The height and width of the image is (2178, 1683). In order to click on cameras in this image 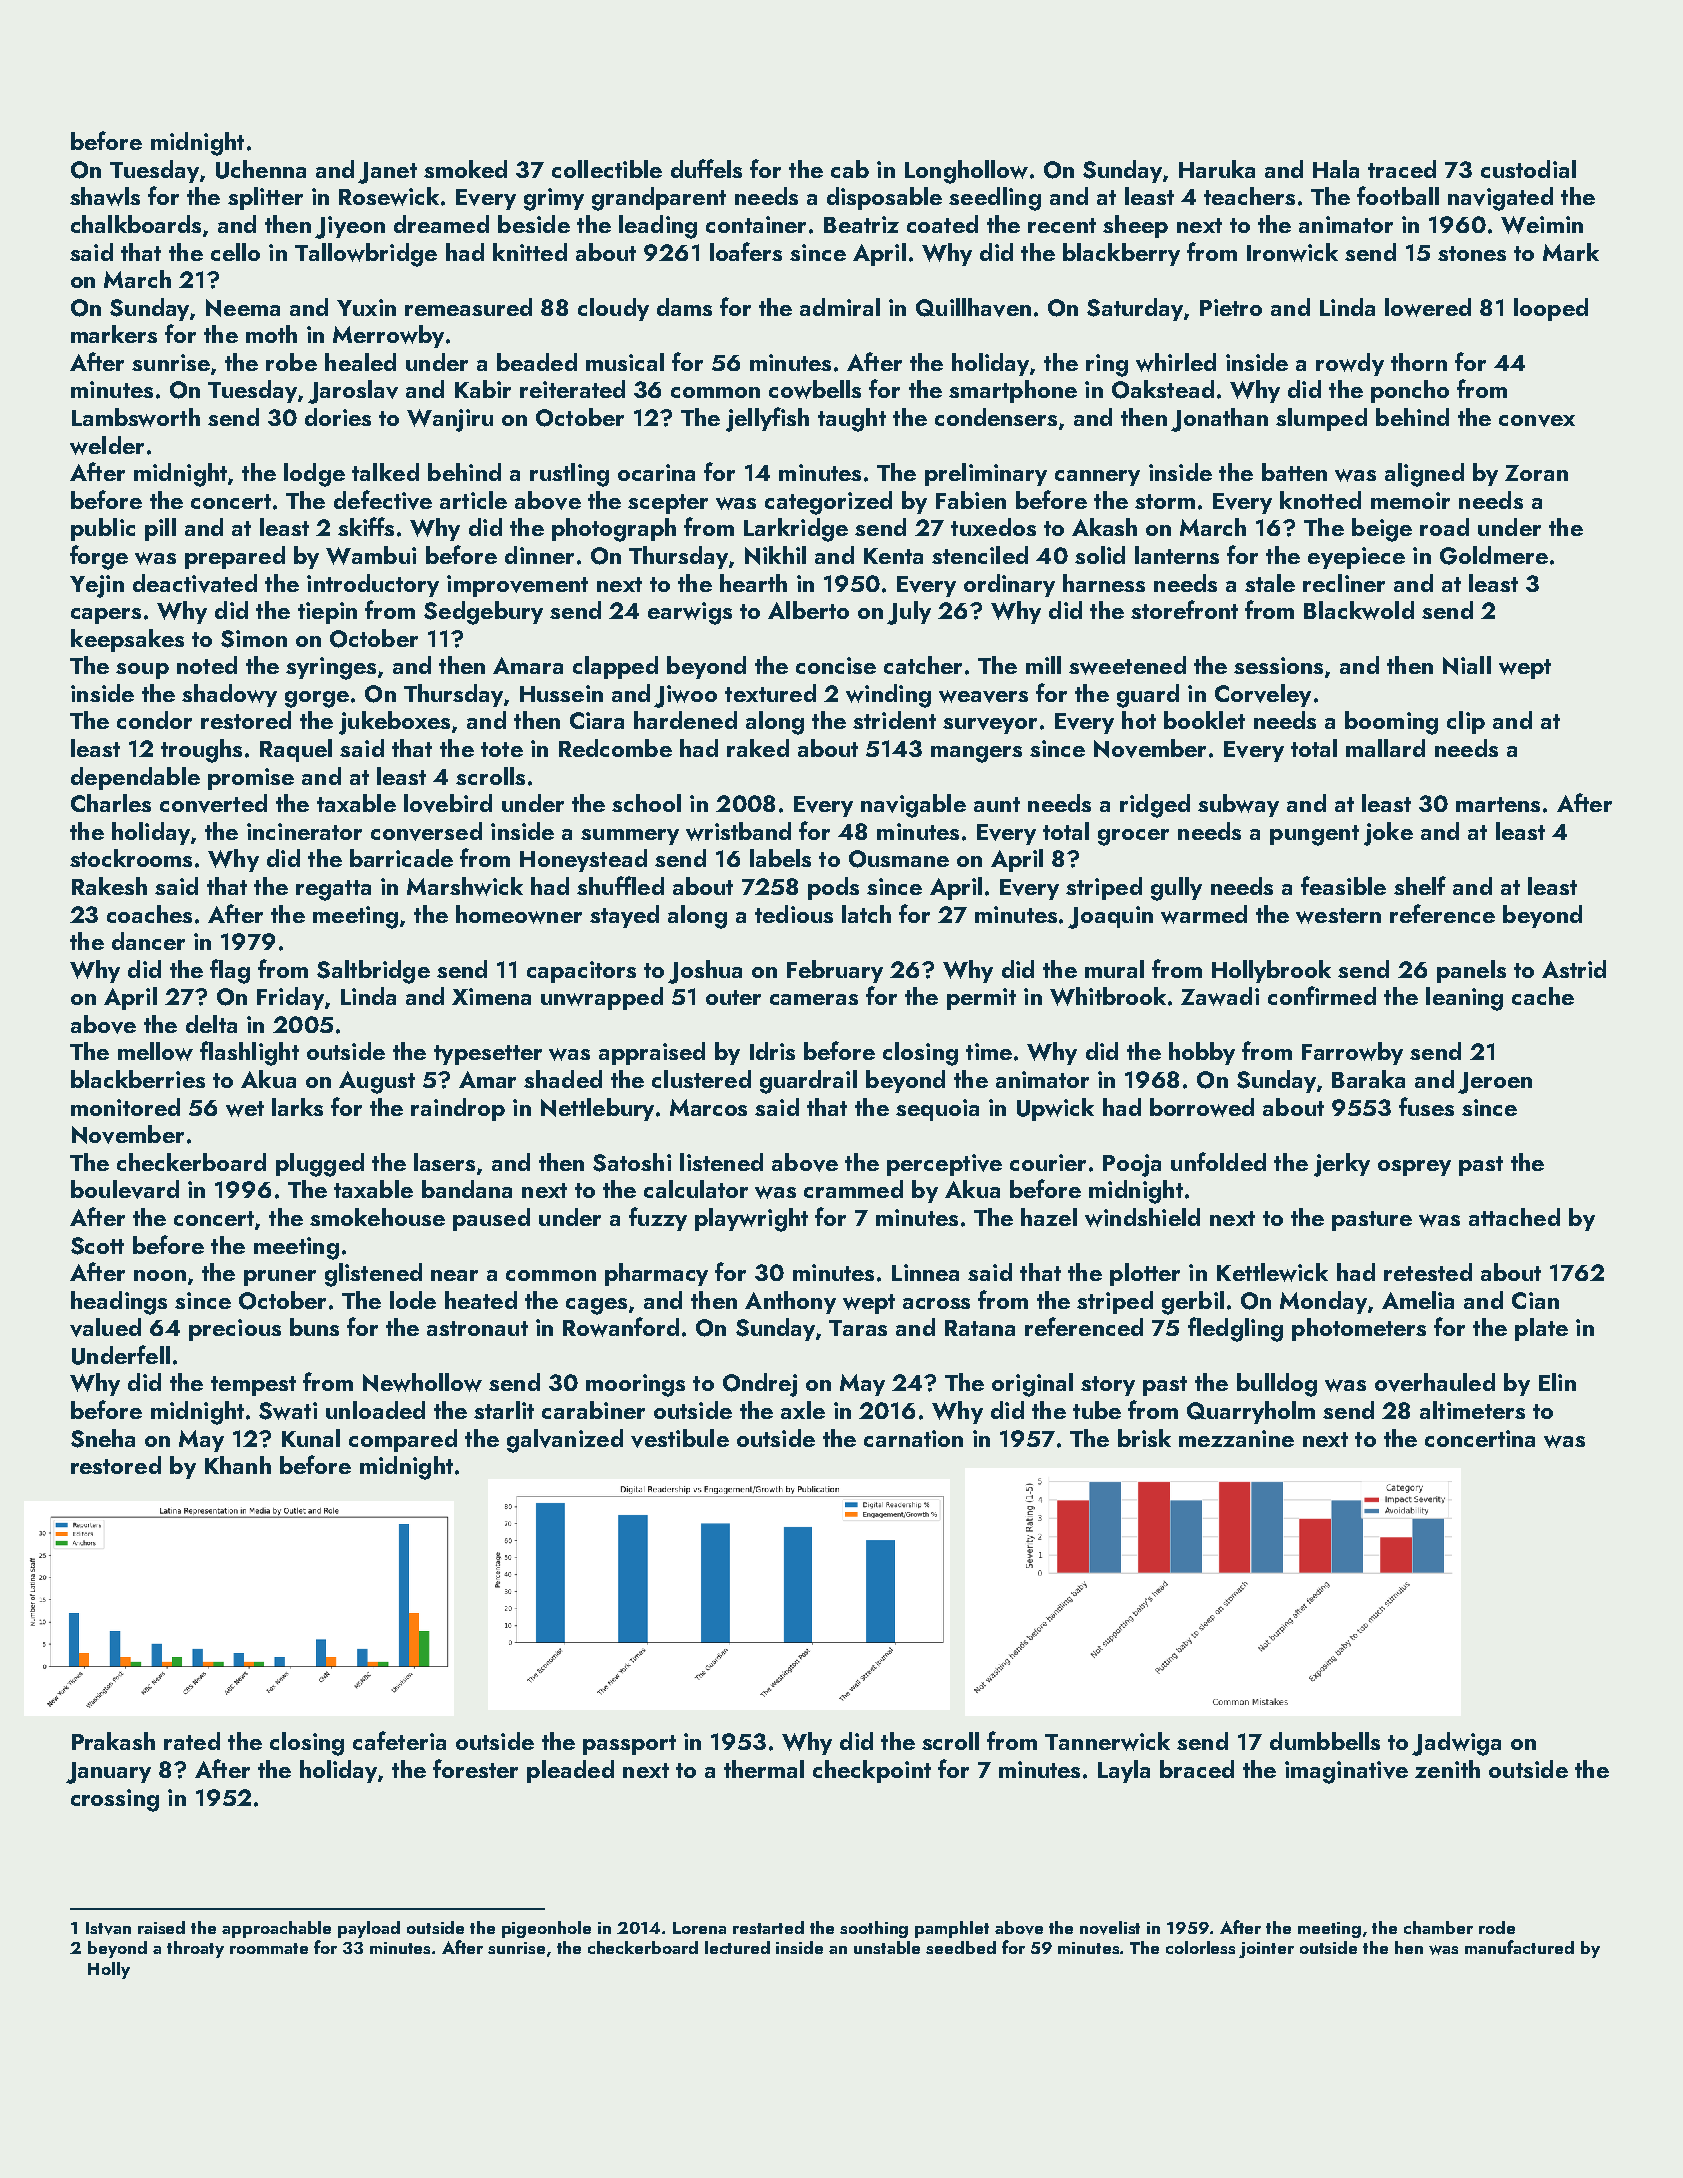, I will do `click(814, 999)`.
